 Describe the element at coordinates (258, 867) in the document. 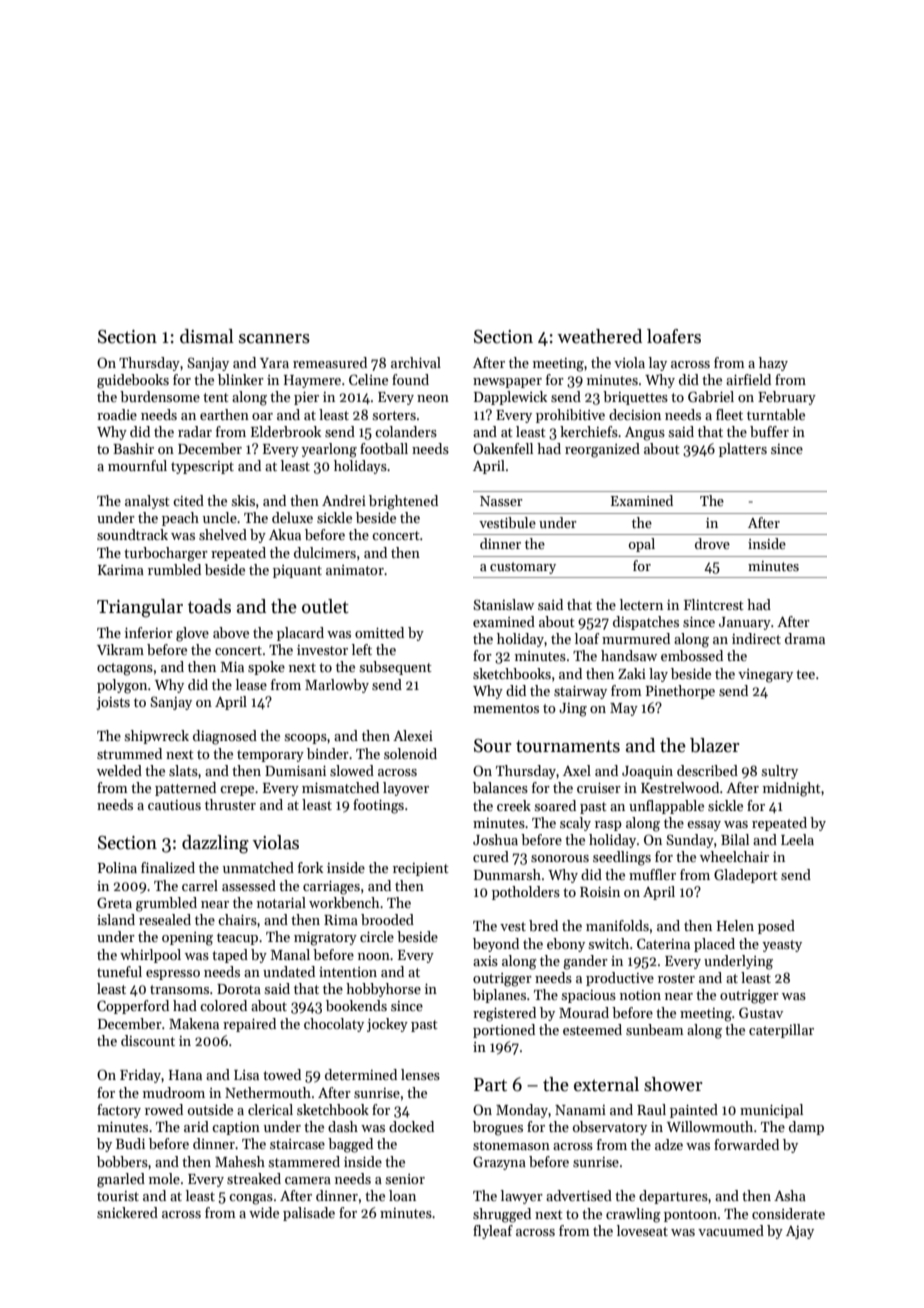

I see `unmatched` at that location.
